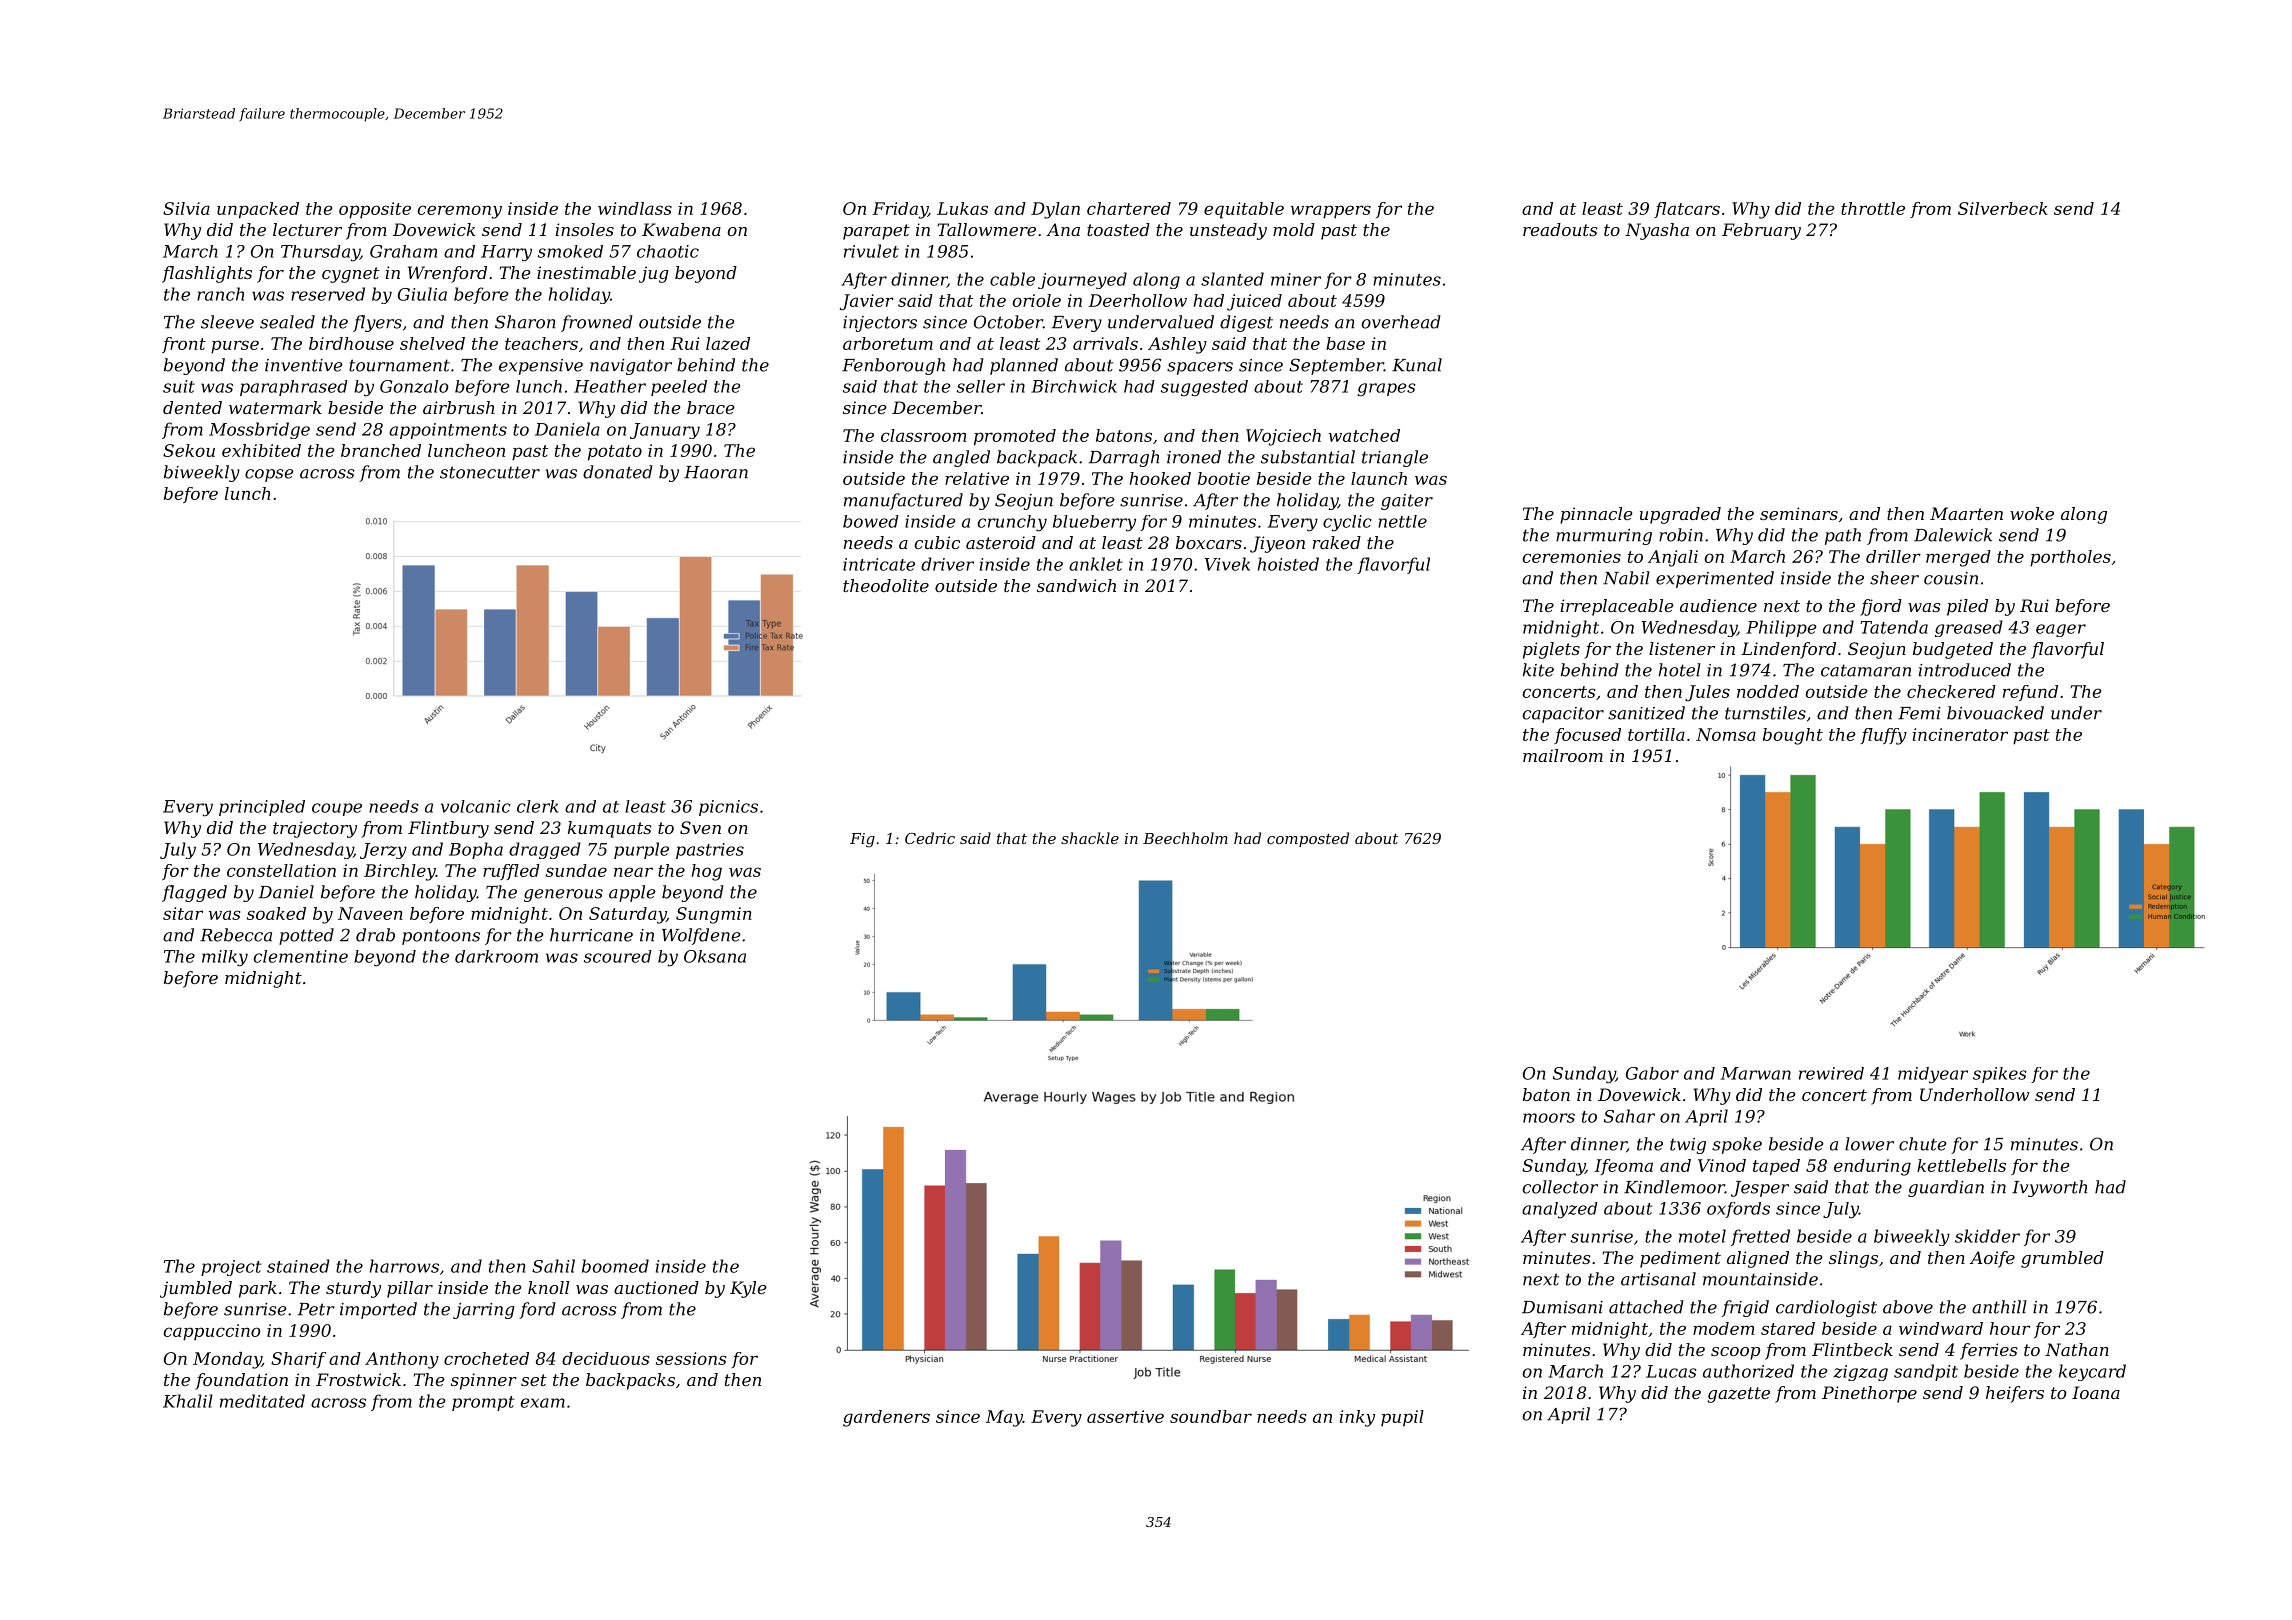 This document has width=2292, height=1620. Describe the element at coordinates (715, 956) in the document. I see `Oksana` at that location.
